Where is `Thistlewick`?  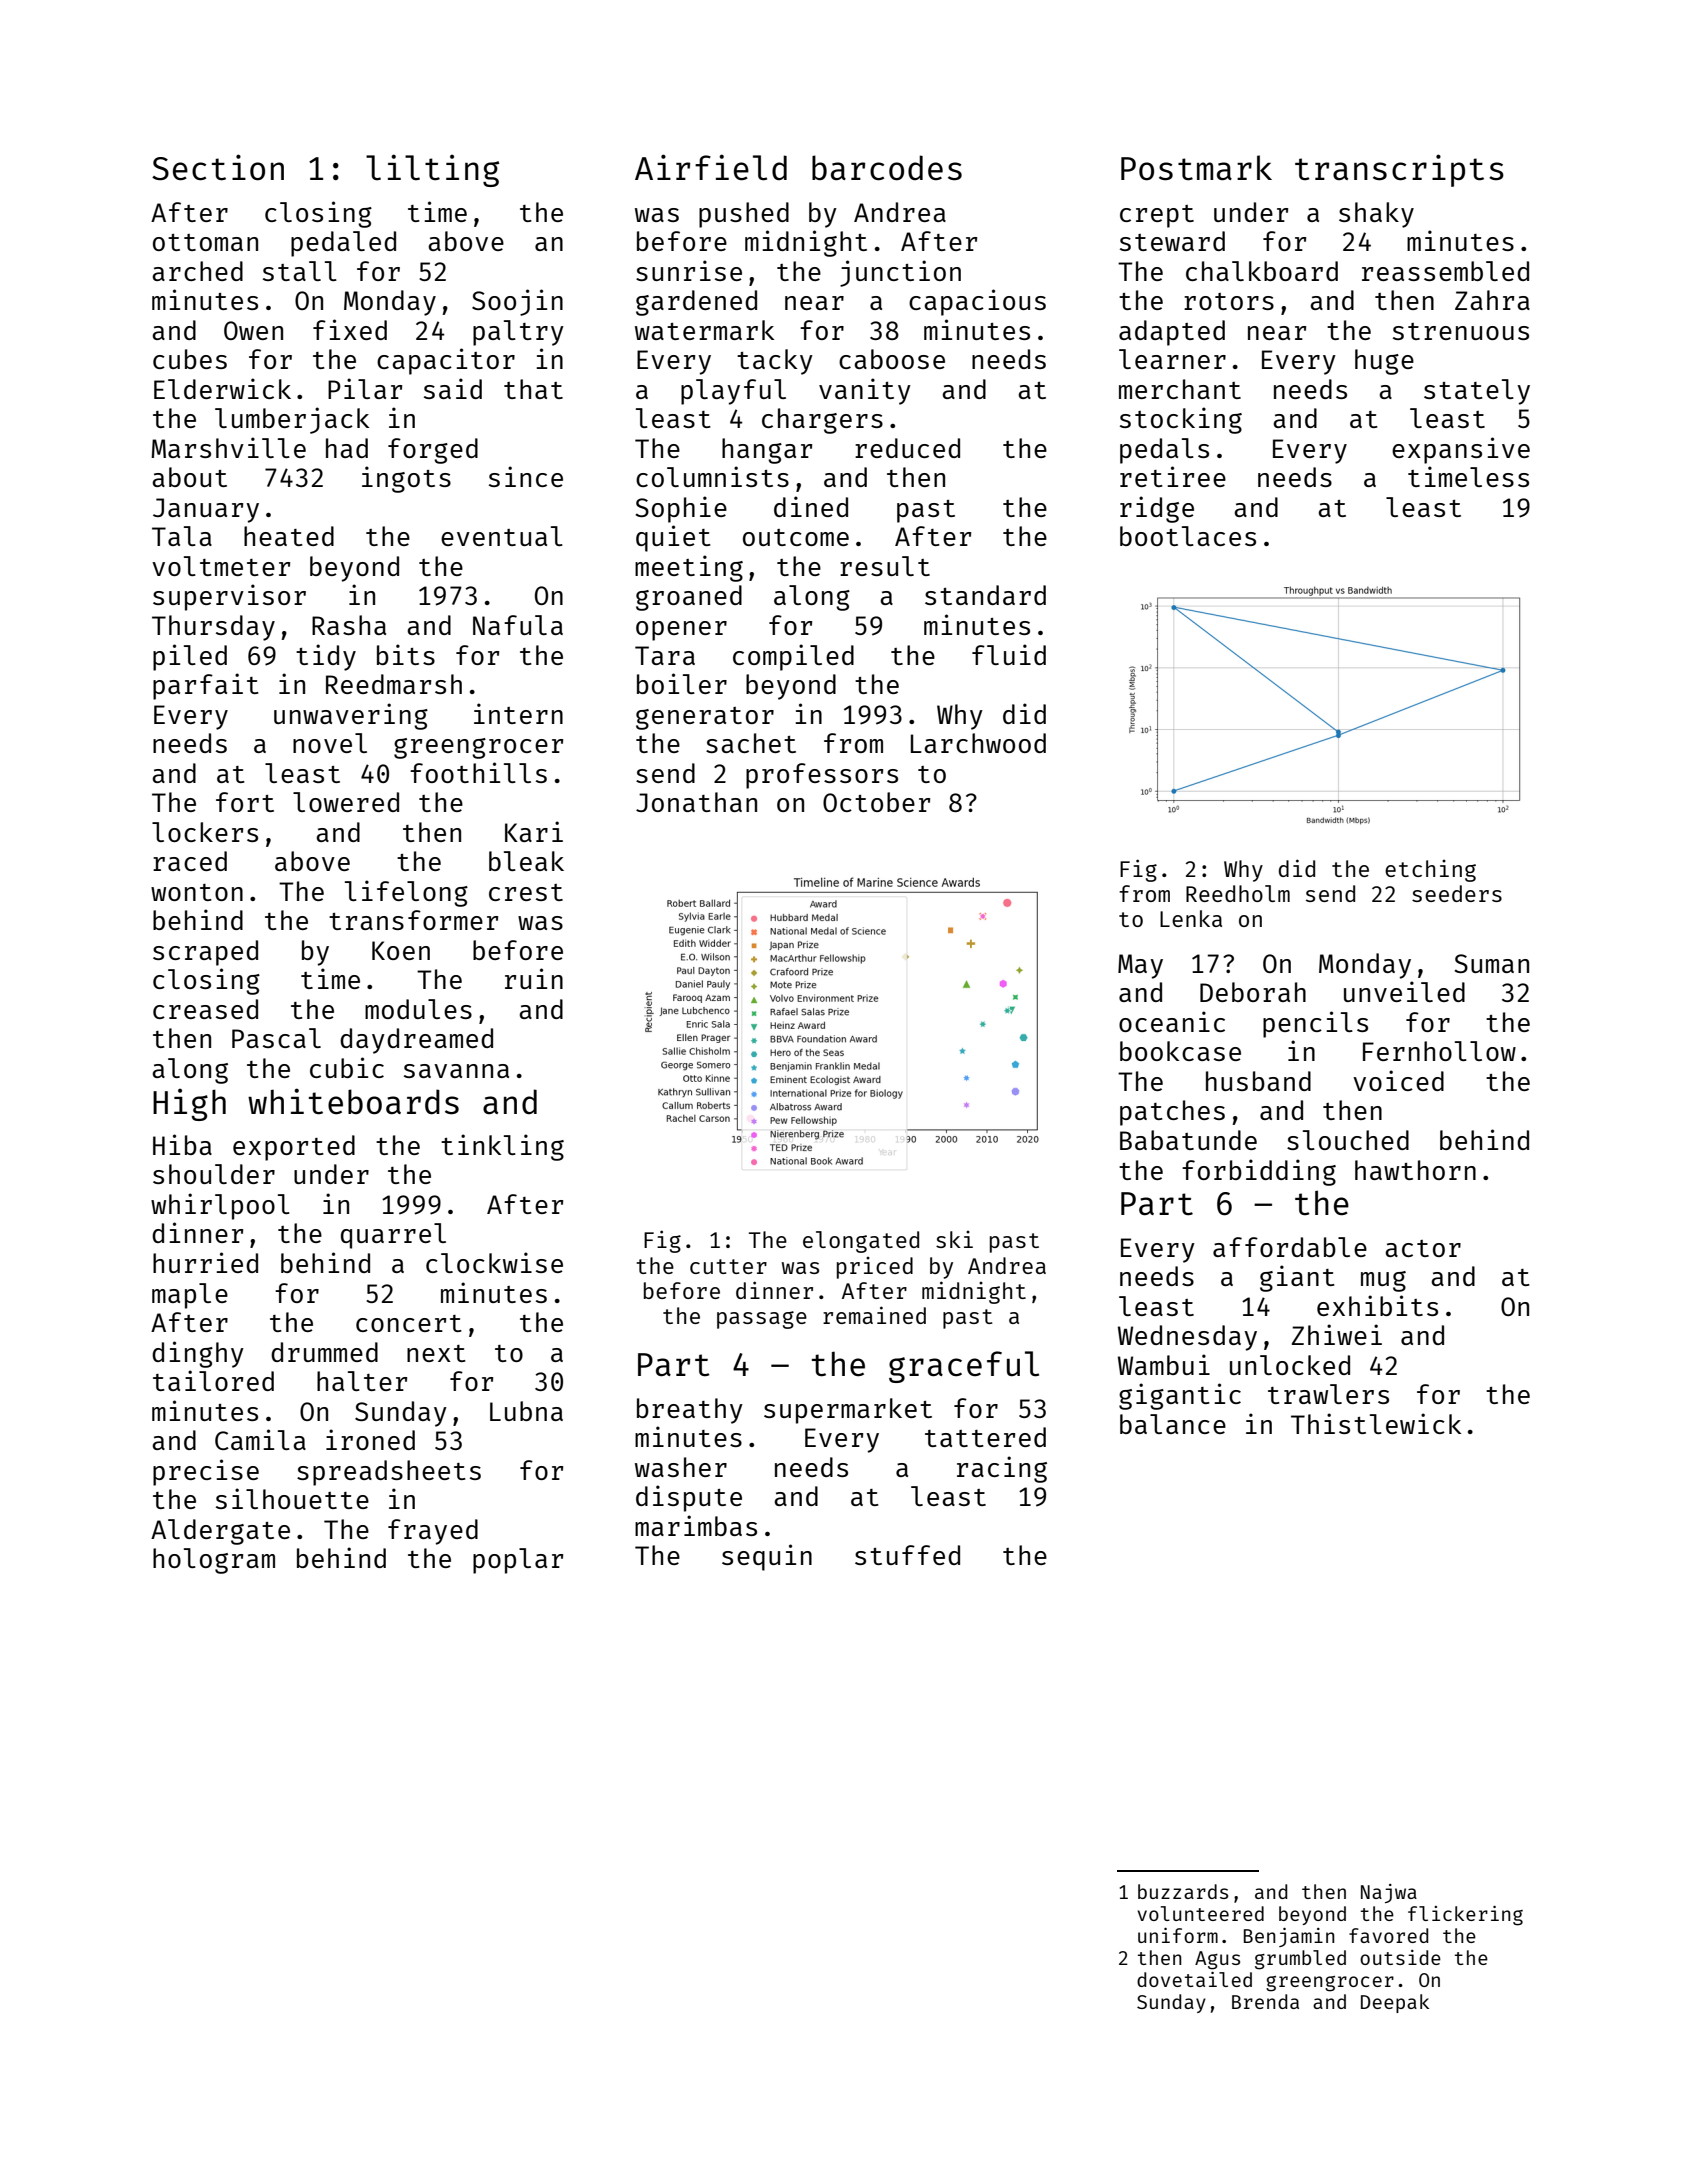
Thistlewick is located at coordinates (1376, 1423).
